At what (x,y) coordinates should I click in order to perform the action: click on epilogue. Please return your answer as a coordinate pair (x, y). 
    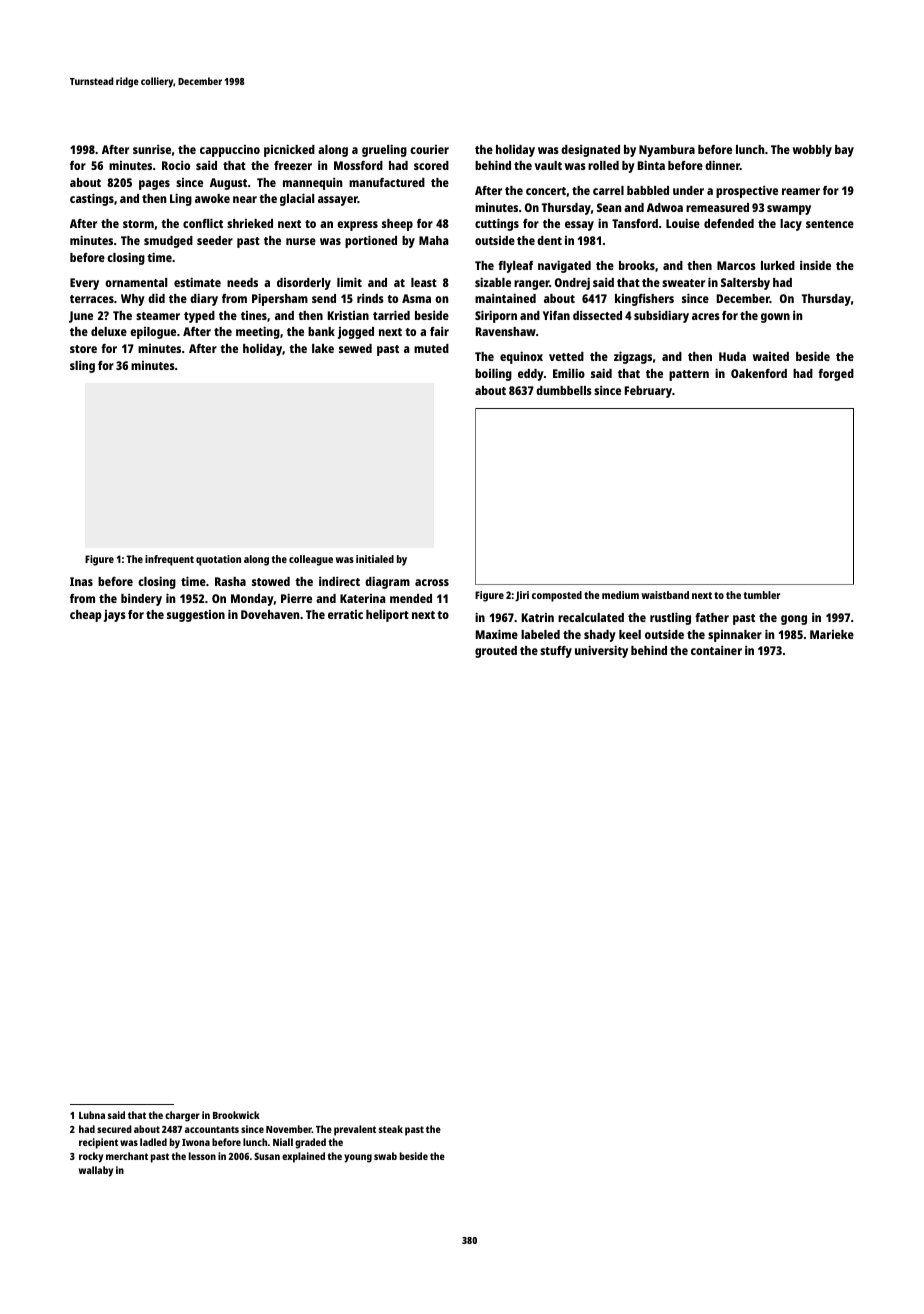
    Looking at the image, I should click on (153, 333).
